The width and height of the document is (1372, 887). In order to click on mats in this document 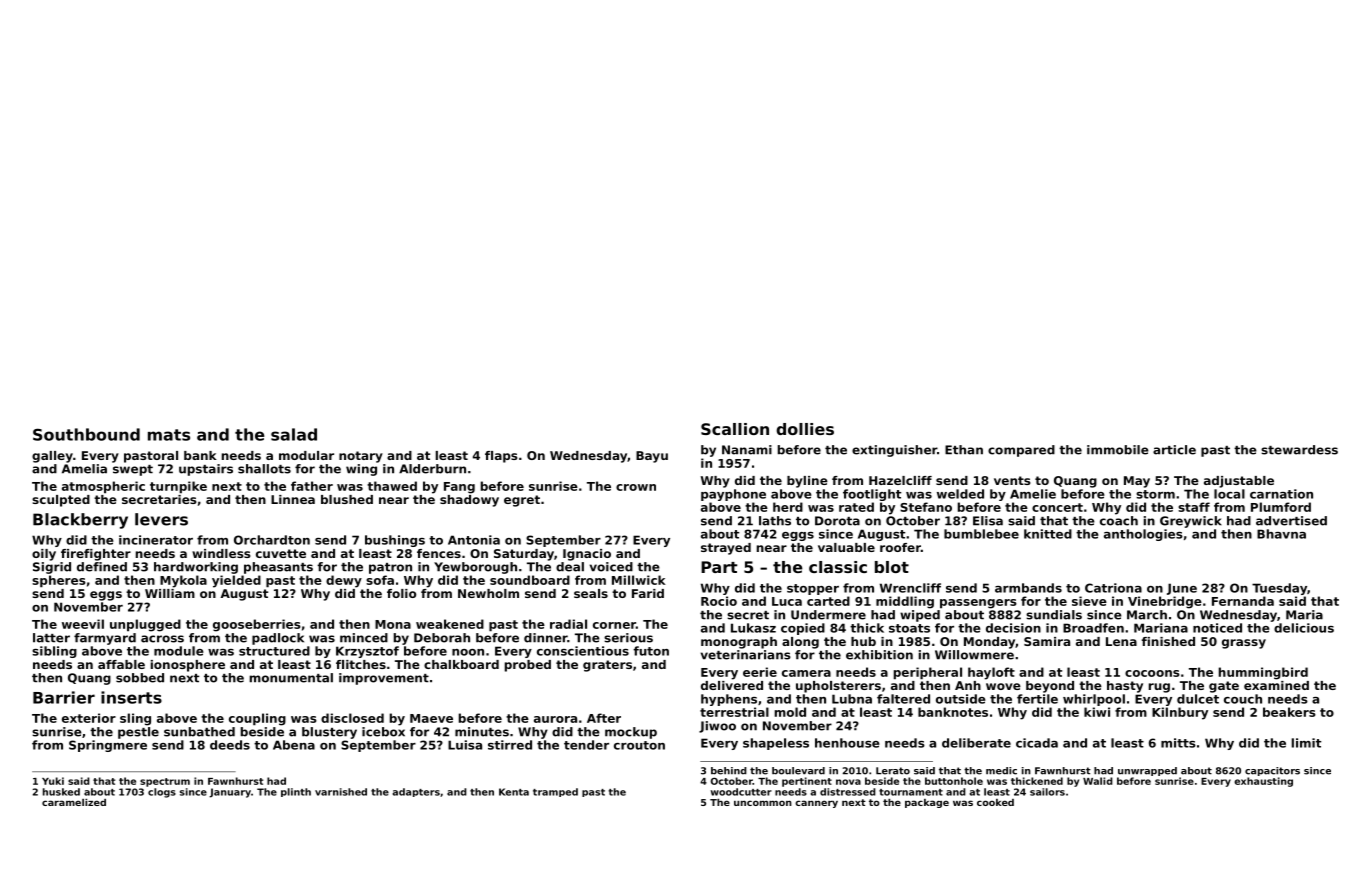, I will do `click(169, 435)`.
